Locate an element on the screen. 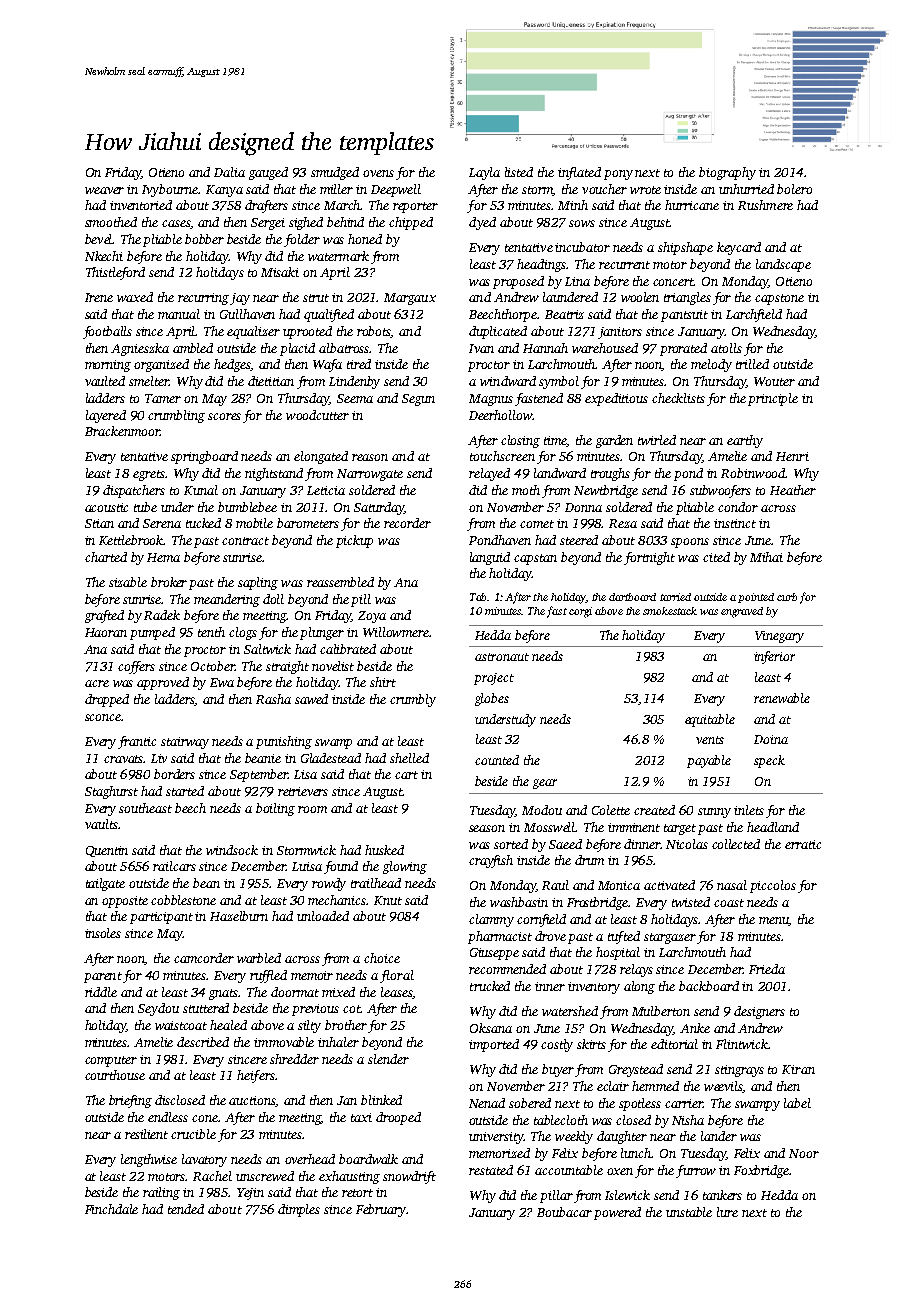  Dalia is located at coordinates (229, 172).
